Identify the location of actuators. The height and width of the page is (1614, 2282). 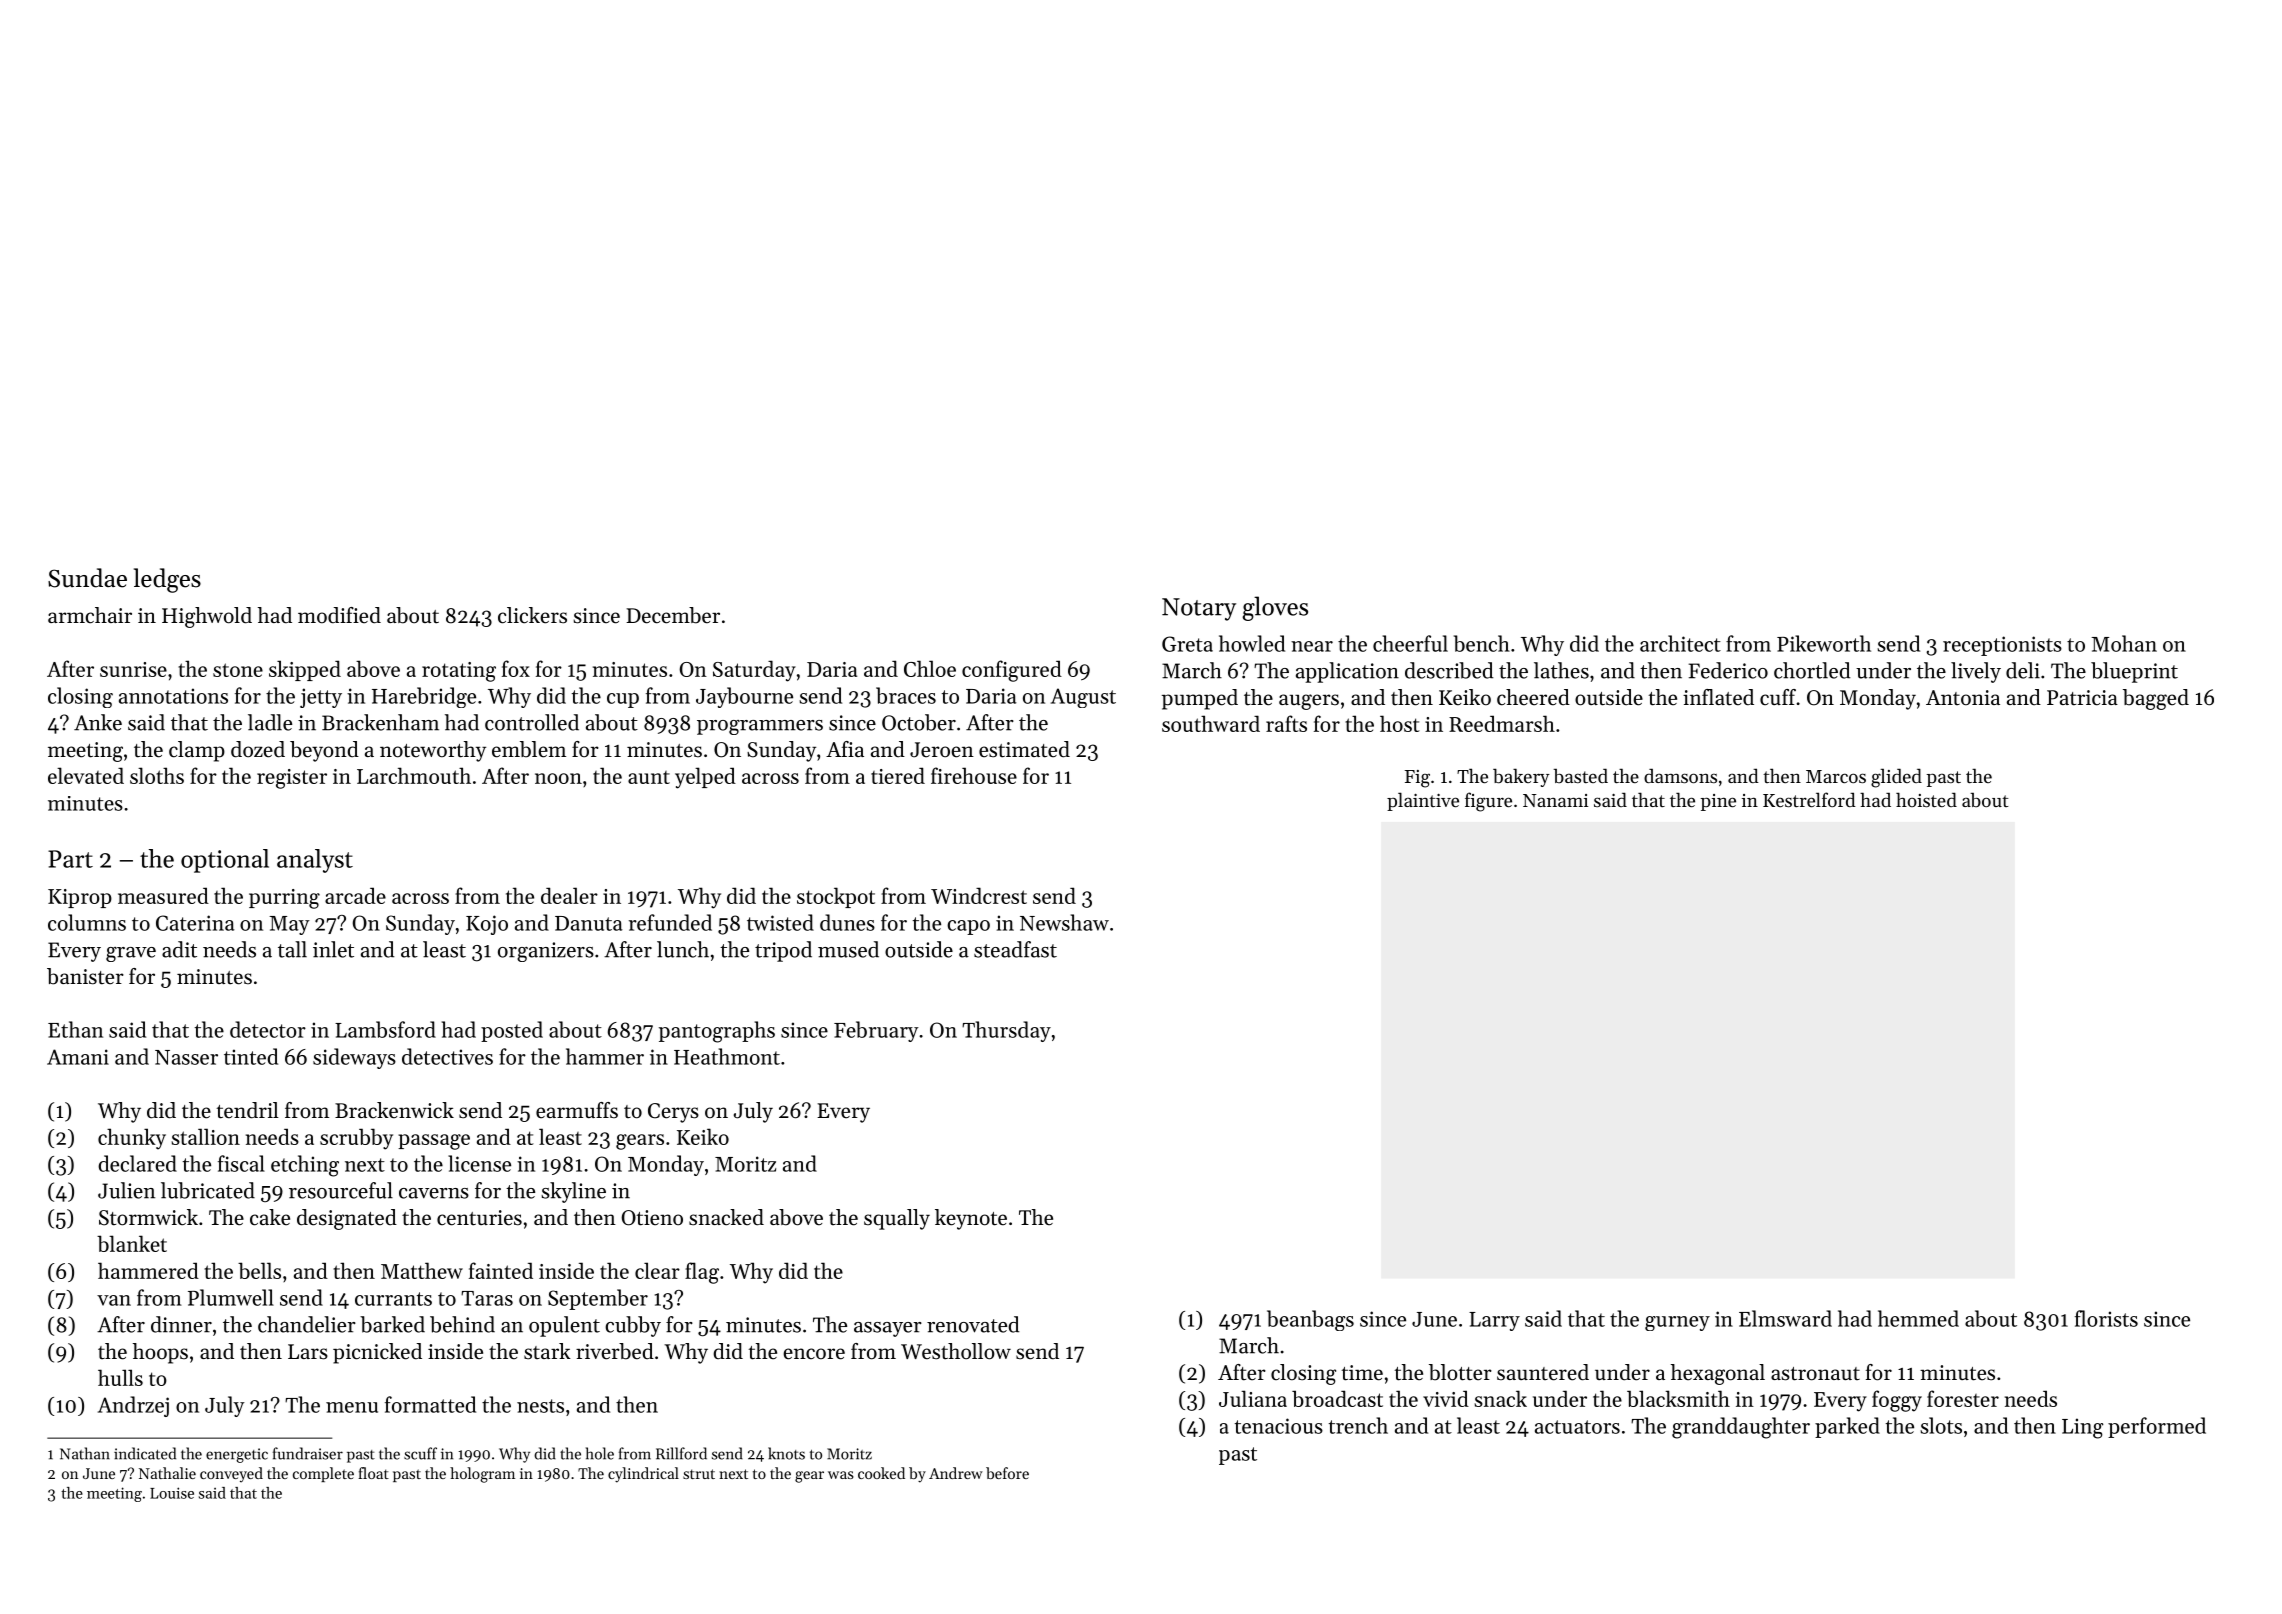
(1577, 1427).
